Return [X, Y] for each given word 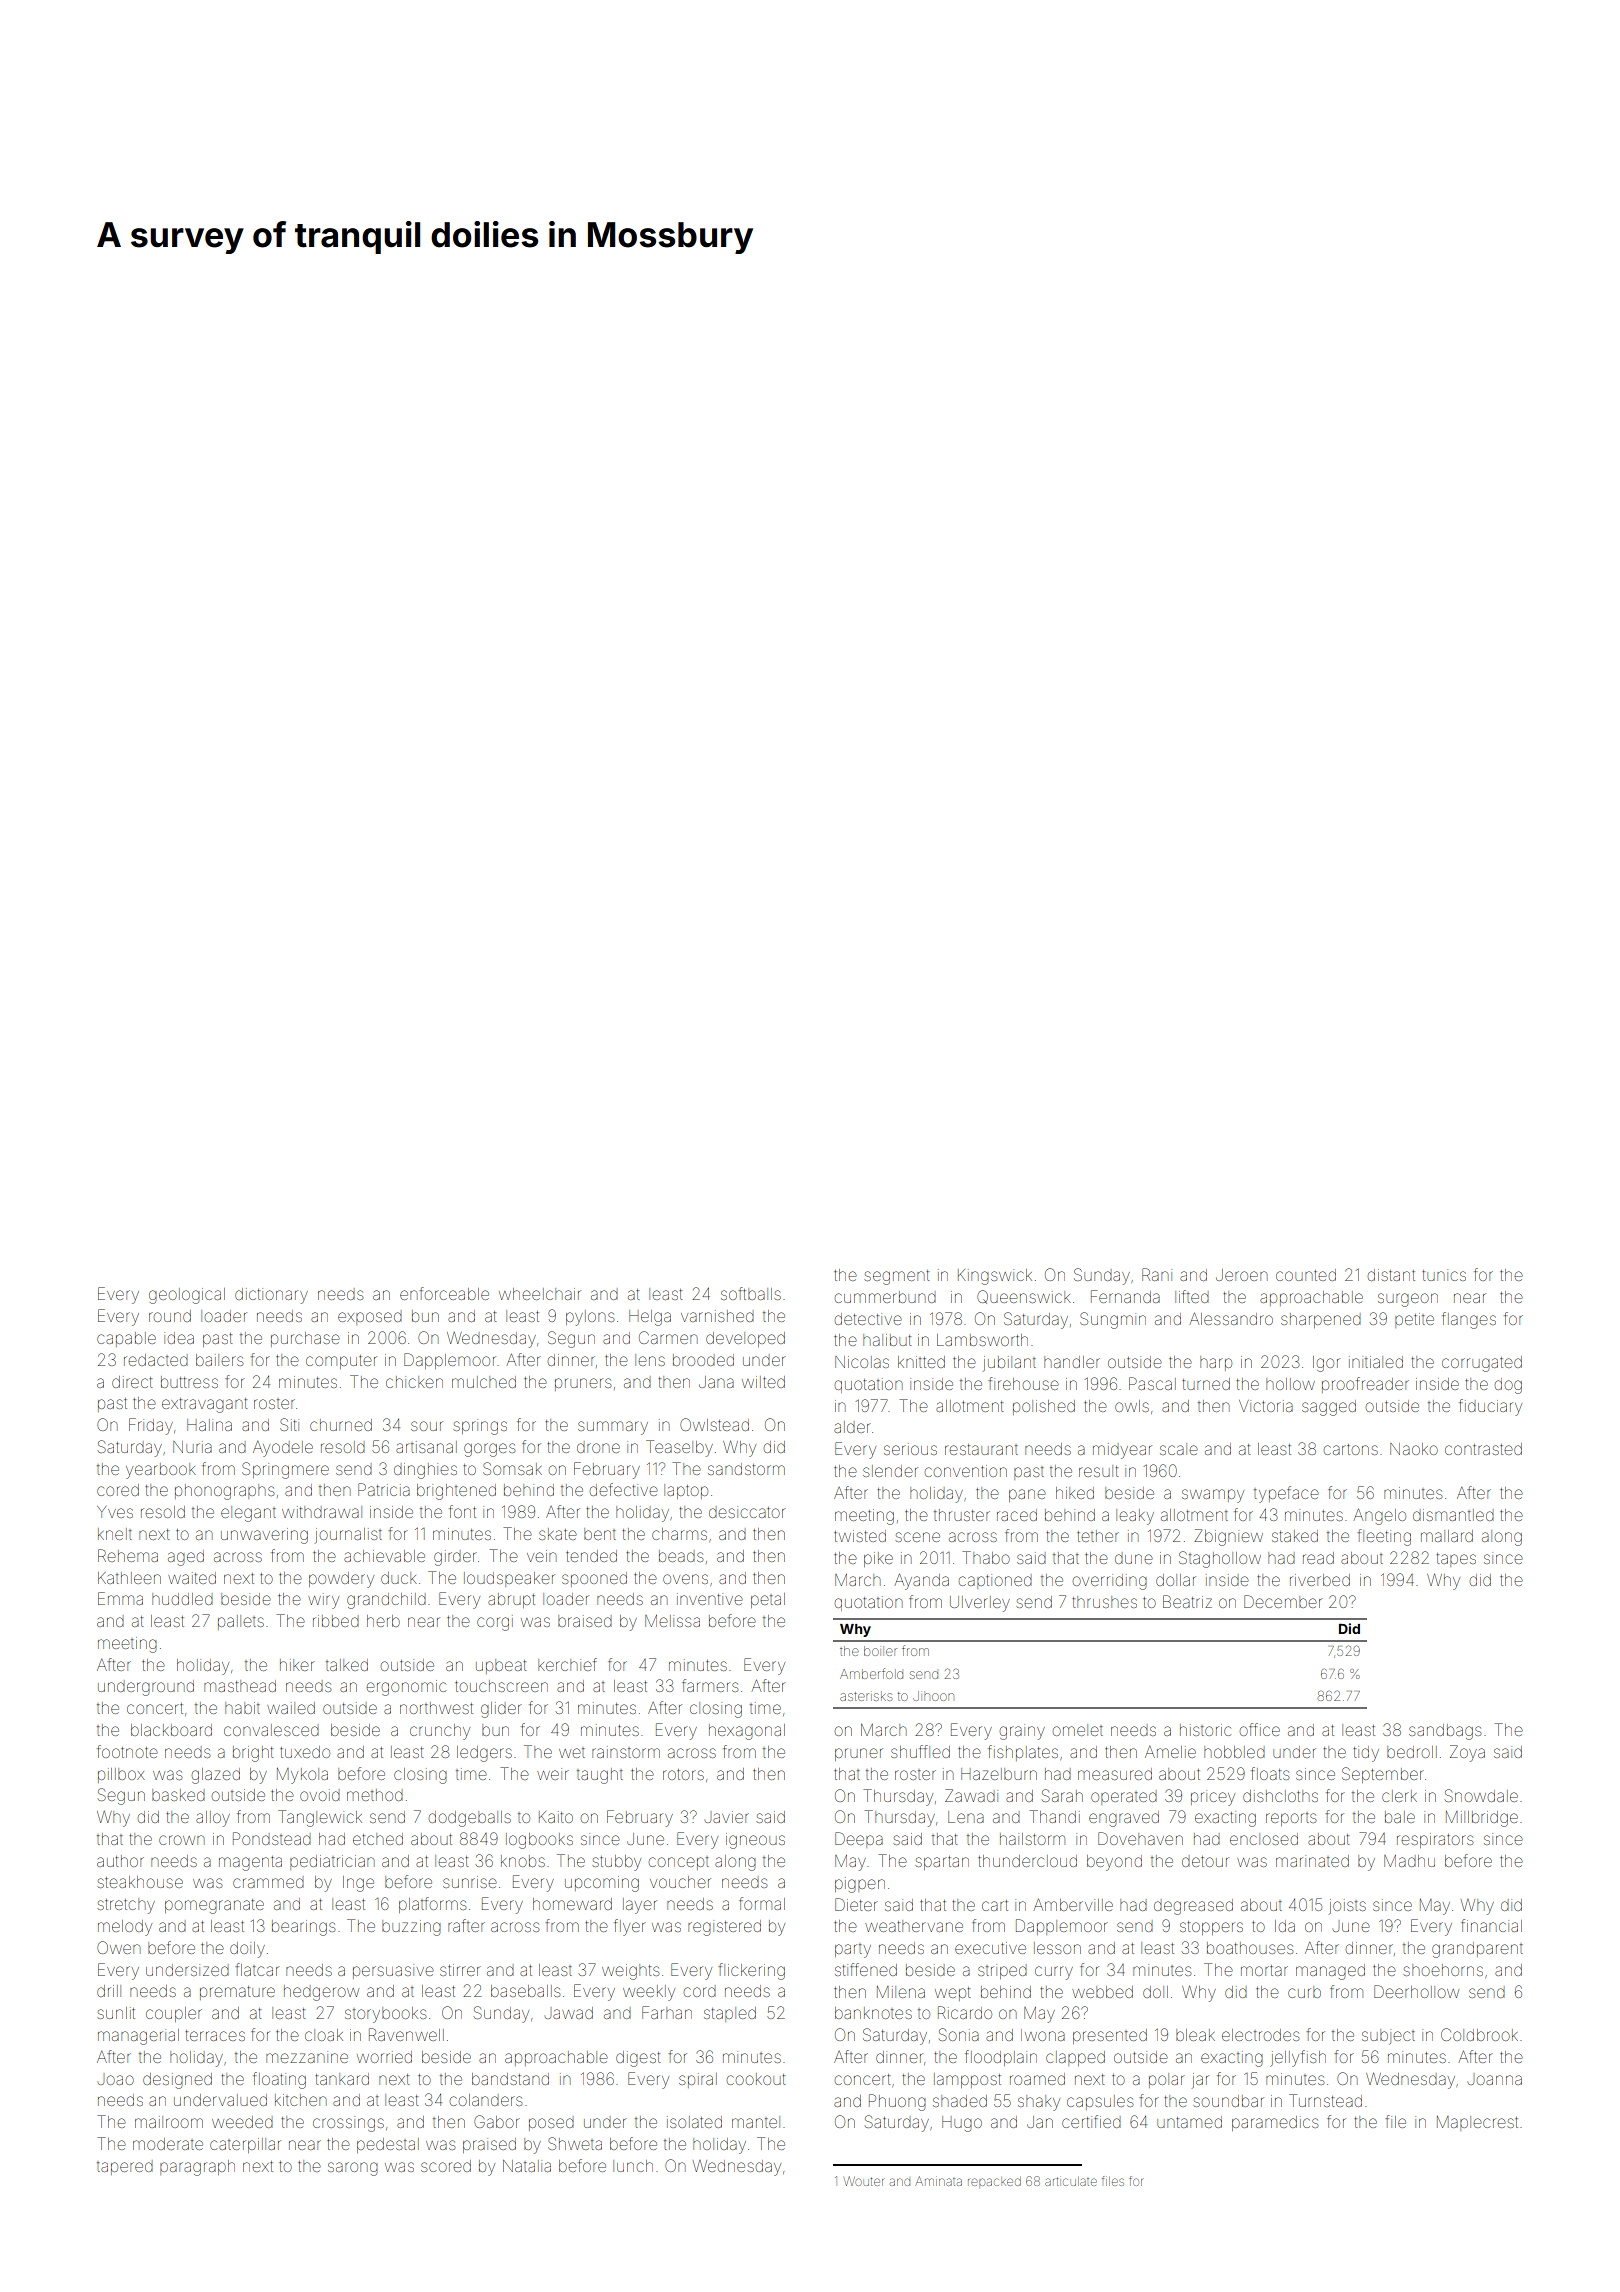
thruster [962, 1515]
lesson [1057, 1948]
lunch [633, 2166]
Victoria [1266, 1406]
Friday [151, 1426]
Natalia [527, 2166]
